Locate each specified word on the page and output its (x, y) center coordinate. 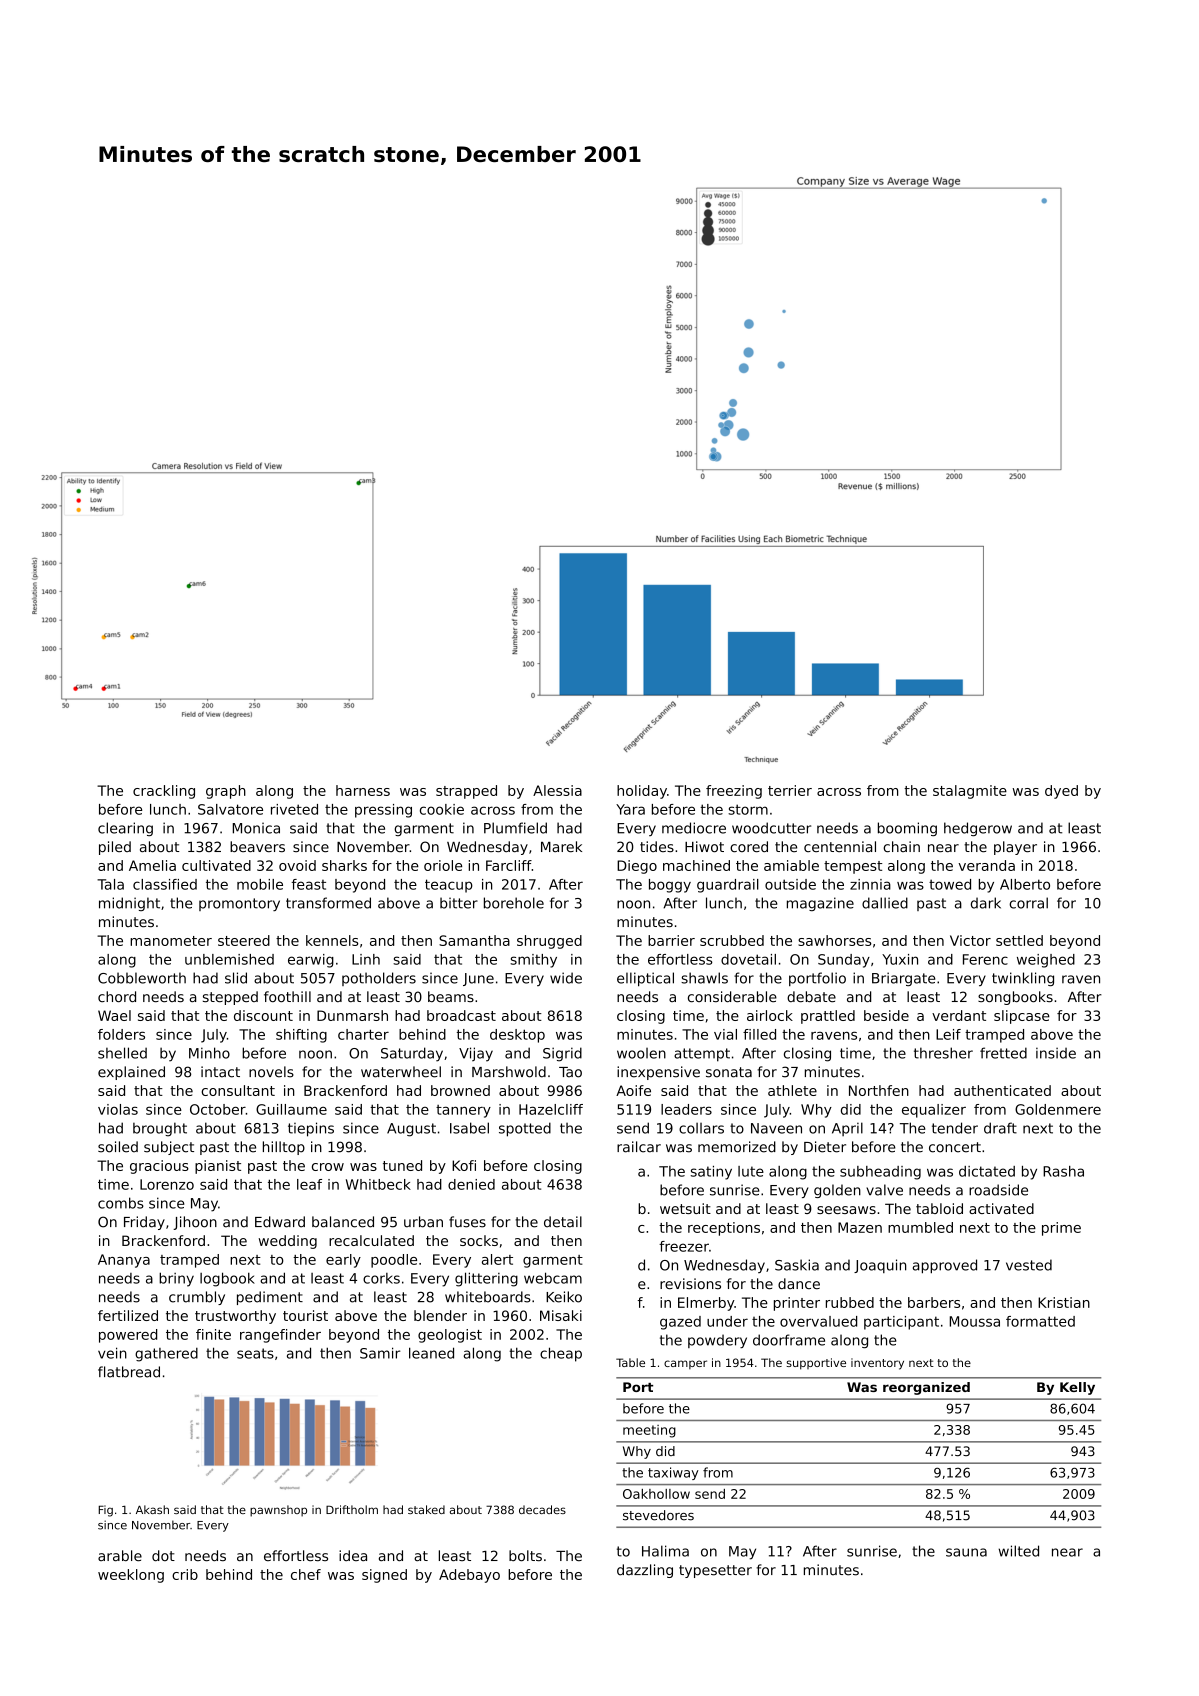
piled (115, 848)
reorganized (926, 1388)
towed (950, 884)
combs (121, 1203)
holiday (642, 792)
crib (185, 1574)
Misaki (561, 1315)
